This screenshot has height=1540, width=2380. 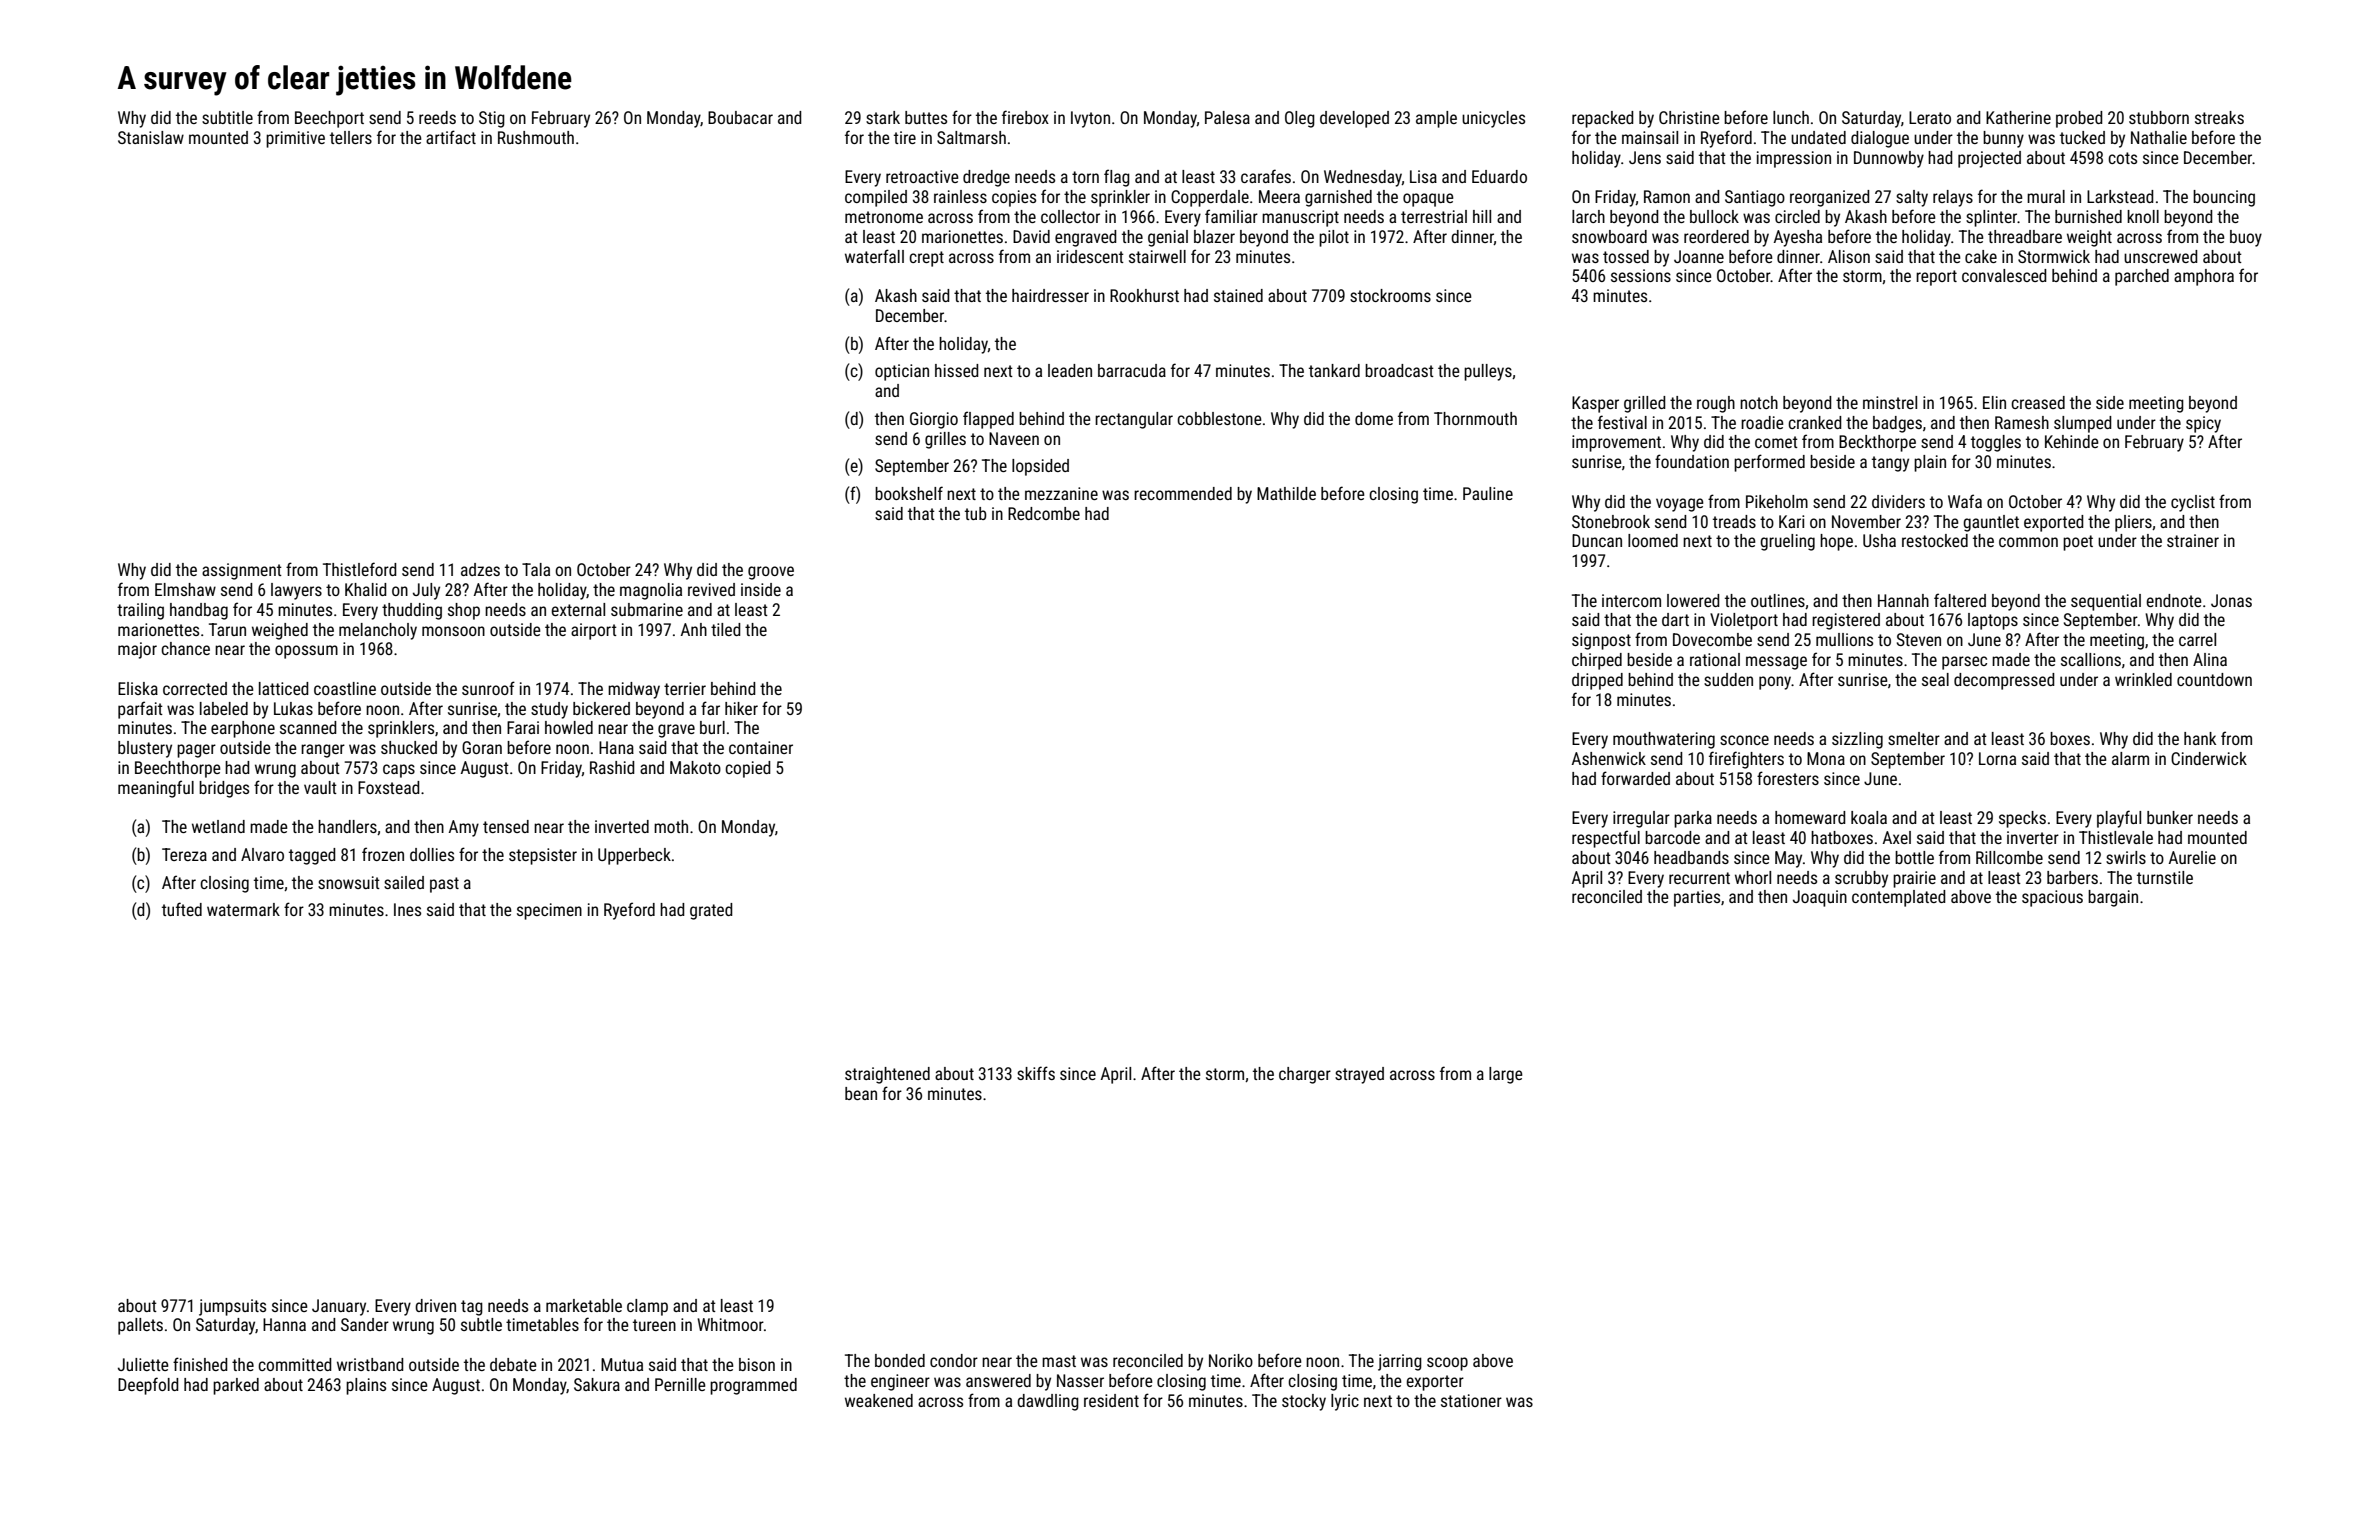 I want to click on January, so click(x=339, y=1307).
